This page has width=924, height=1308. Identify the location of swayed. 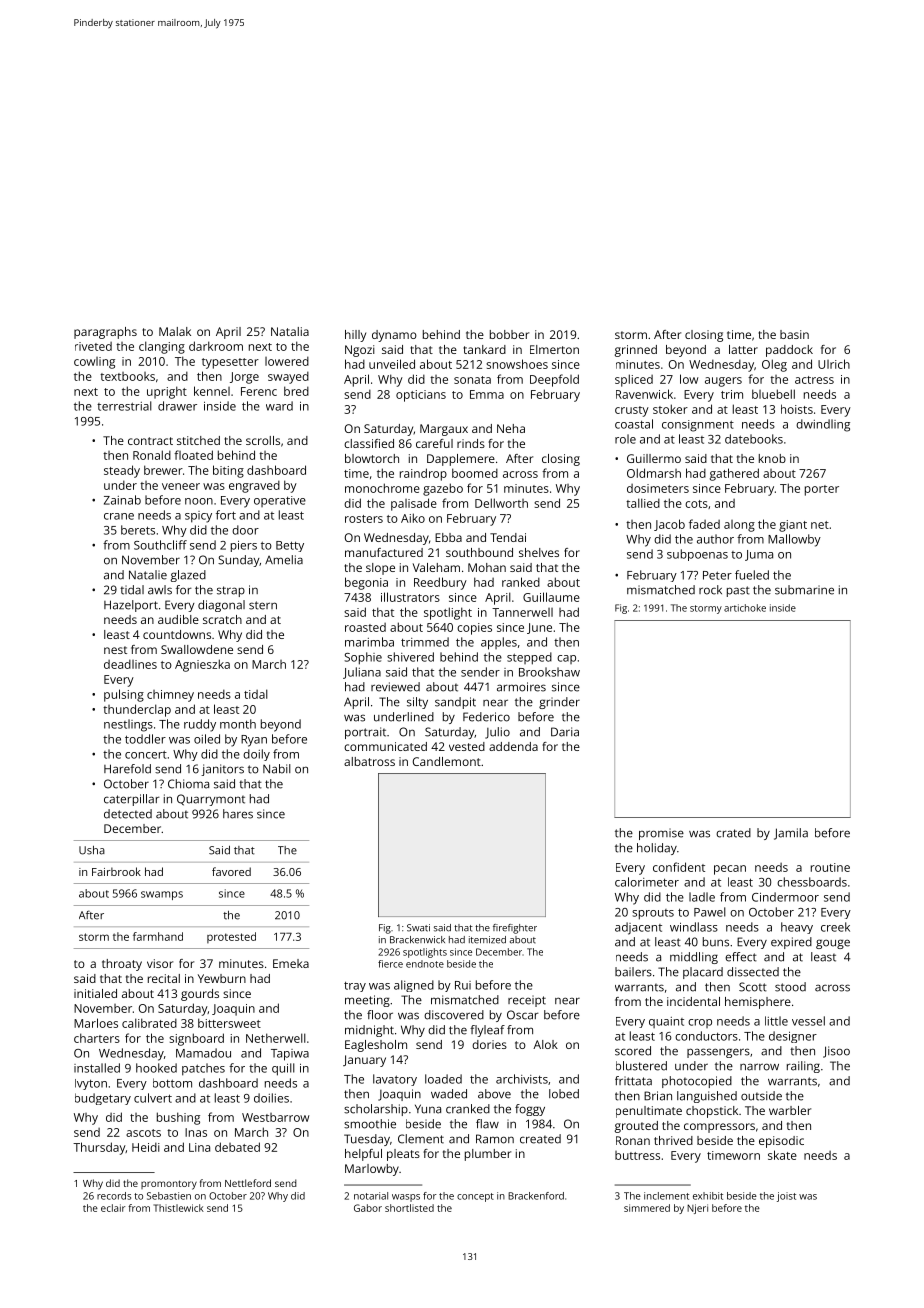
(288, 377).
